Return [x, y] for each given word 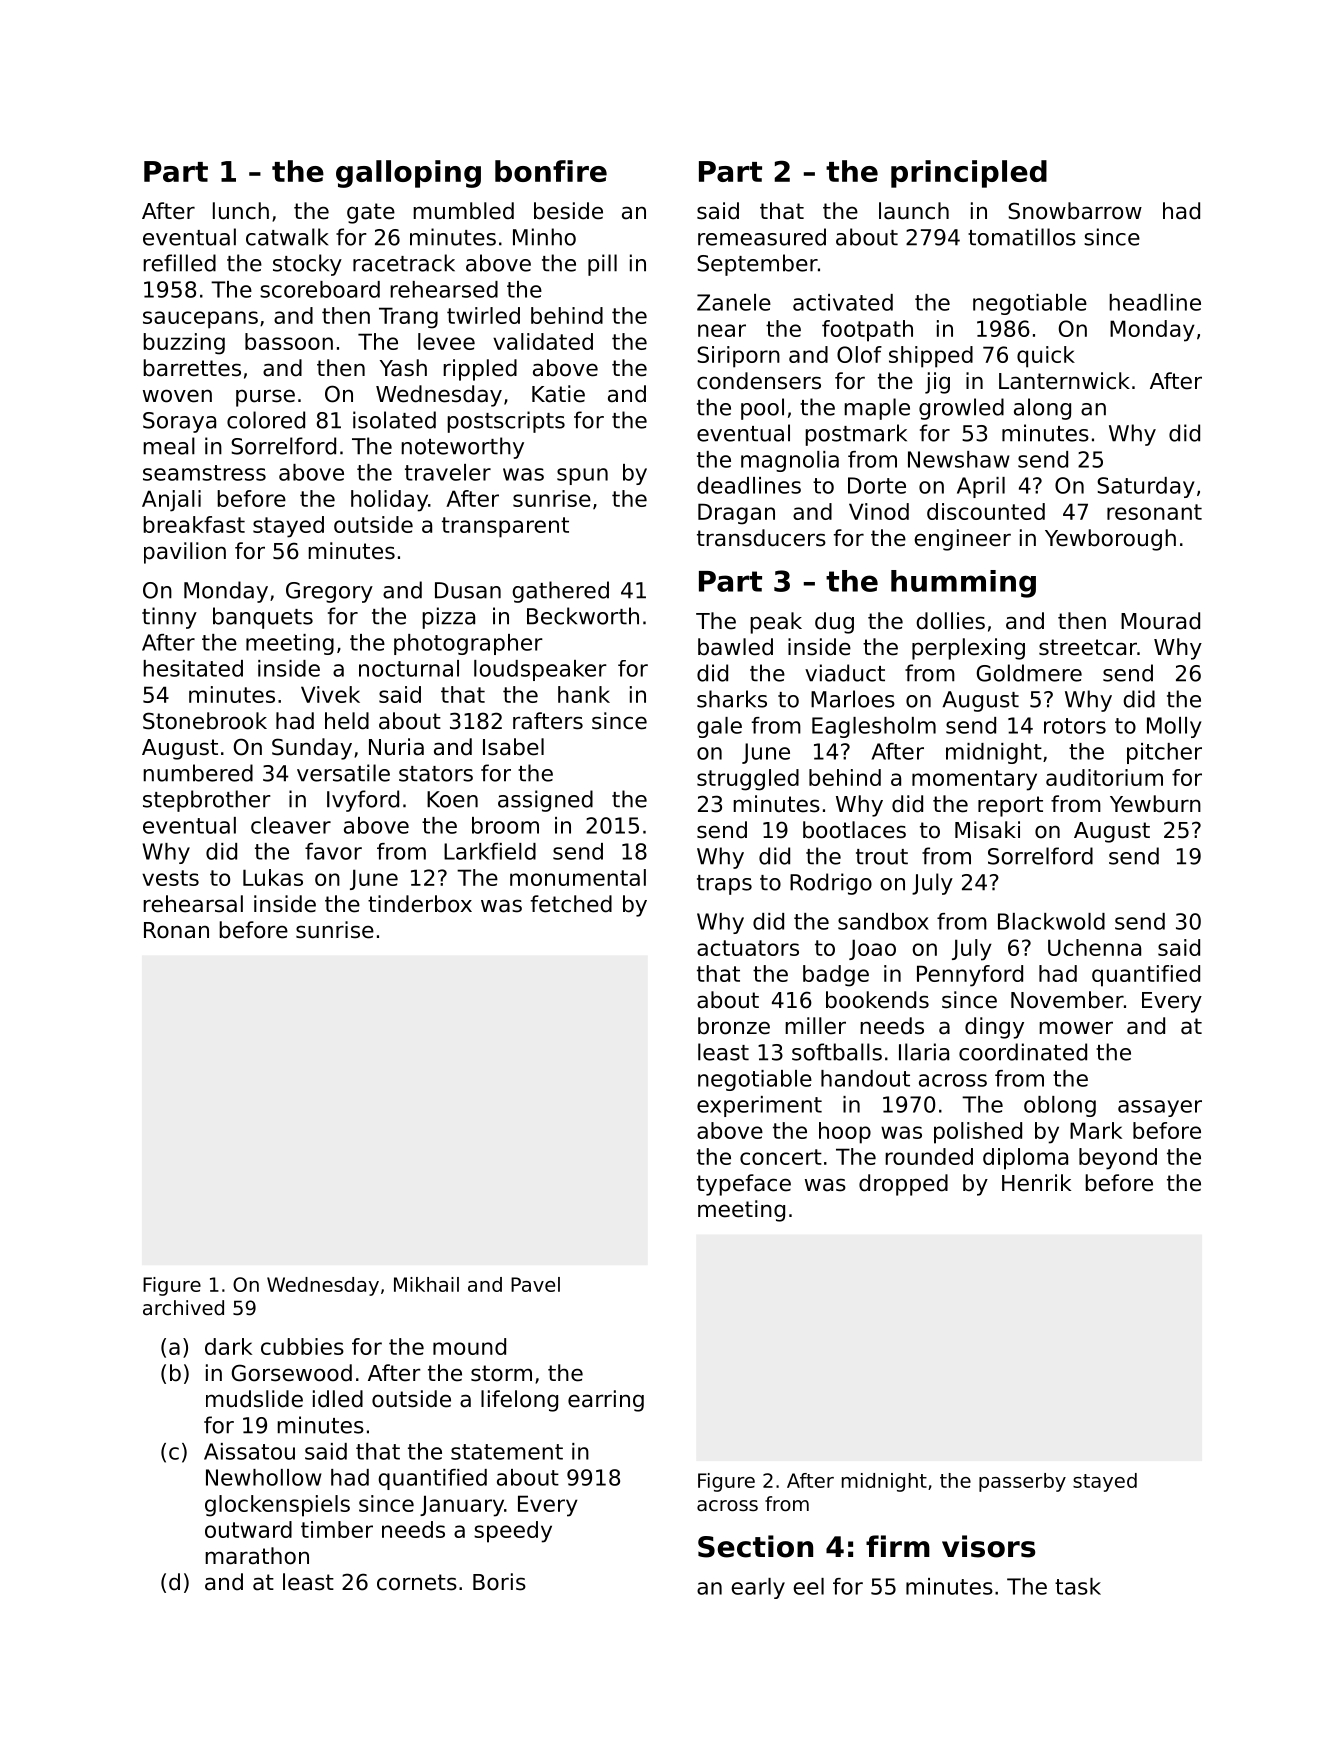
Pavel [535, 1284]
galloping [408, 174]
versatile [343, 773]
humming [963, 584]
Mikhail [426, 1284]
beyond [1118, 1159]
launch [914, 211]
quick [1046, 357]
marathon [257, 1556]
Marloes [853, 699]
